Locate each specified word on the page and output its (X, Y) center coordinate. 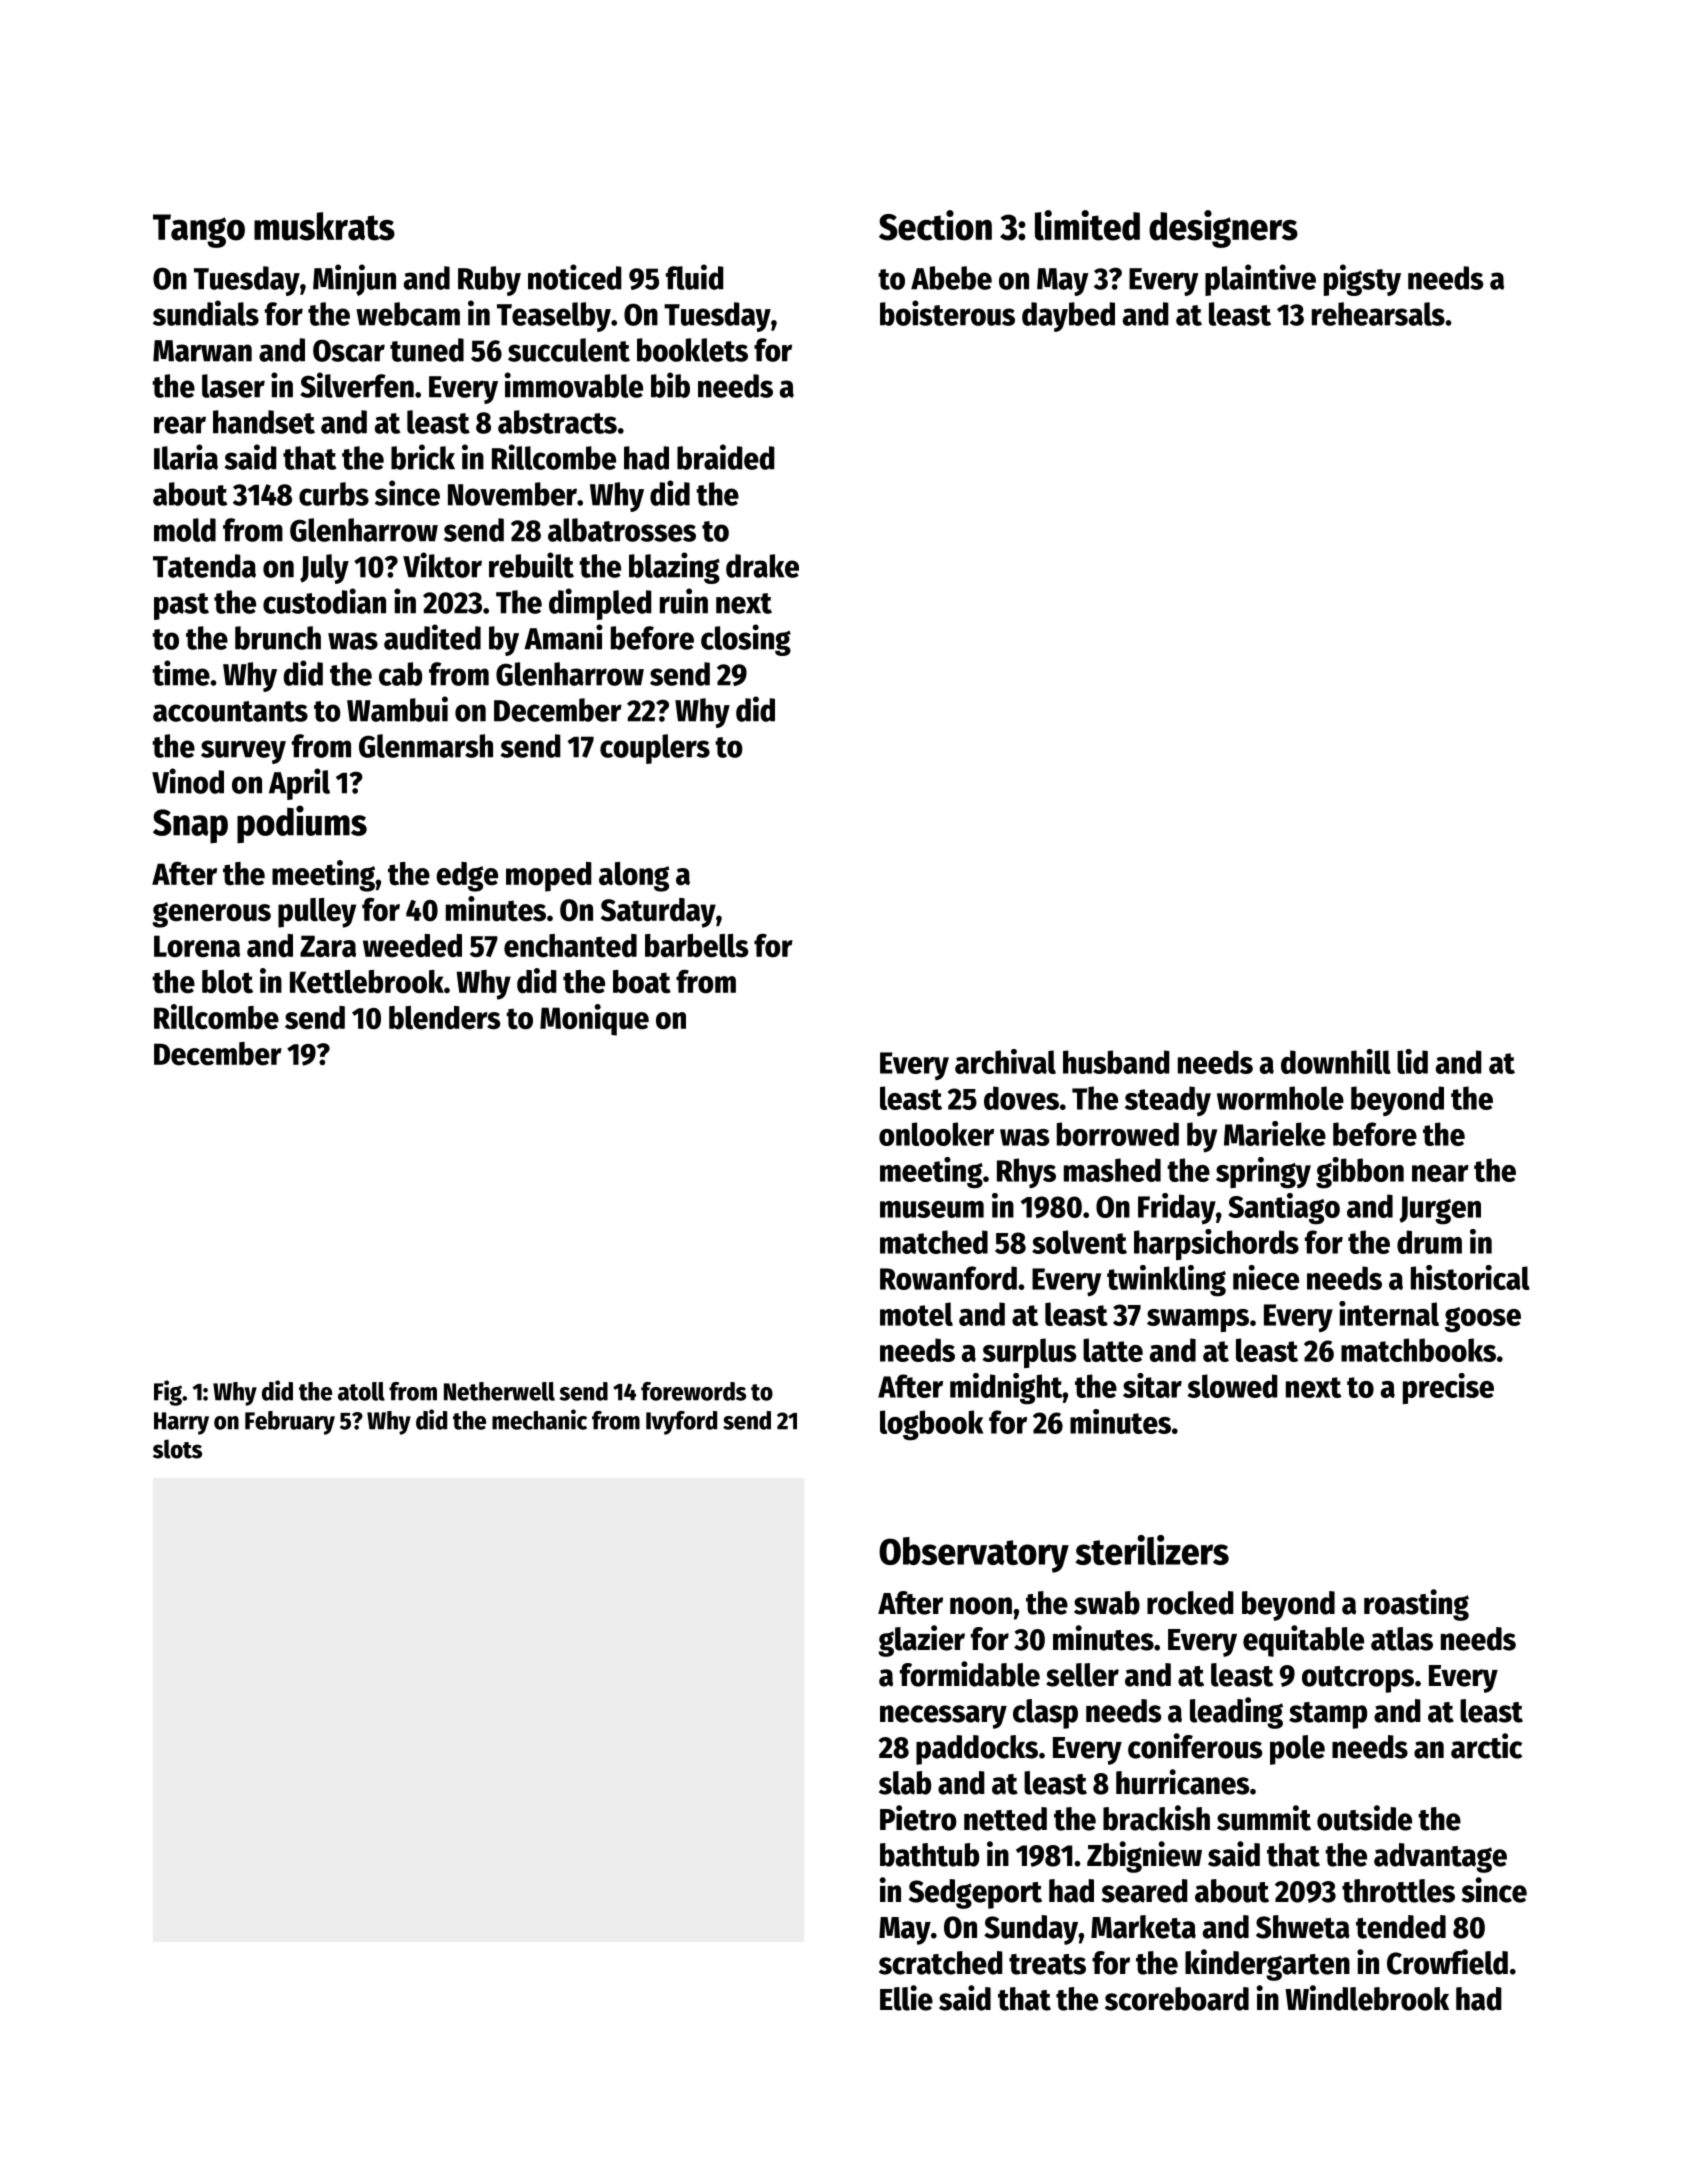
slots (177, 1449)
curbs (334, 494)
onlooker (936, 1134)
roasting (1416, 1605)
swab (1107, 1603)
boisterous (947, 313)
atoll (361, 1391)
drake (762, 566)
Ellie (906, 1998)
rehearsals (1378, 314)
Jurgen (1440, 1210)
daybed (1068, 317)
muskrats (324, 226)
